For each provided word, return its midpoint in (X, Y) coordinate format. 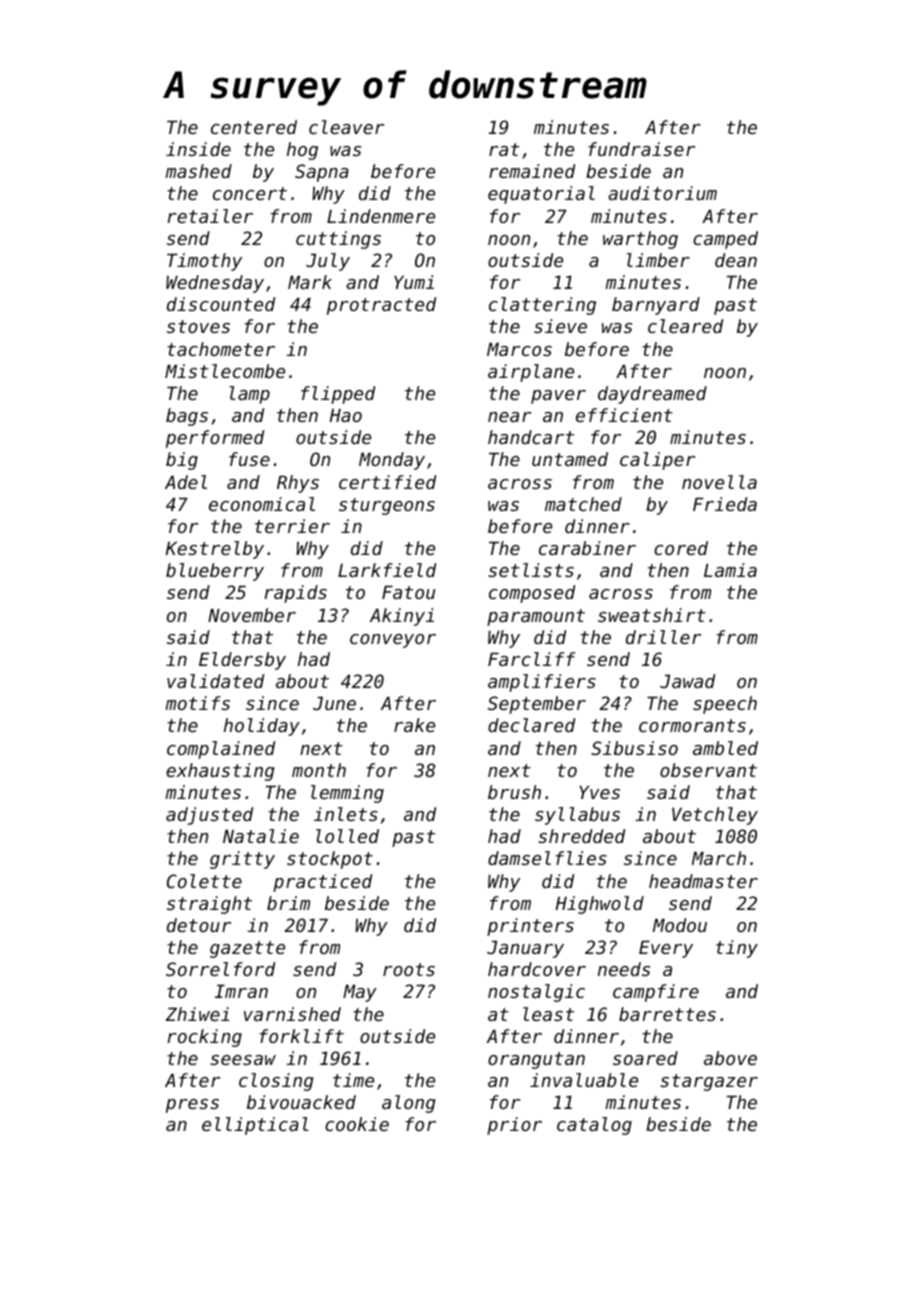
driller (663, 637)
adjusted (209, 816)
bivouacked (301, 1102)
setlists (531, 570)
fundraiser (641, 149)
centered (254, 127)
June (334, 703)
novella (719, 482)
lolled (347, 836)
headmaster (703, 881)
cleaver (346, 127)
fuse (249, 459)
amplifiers (542, 683)
